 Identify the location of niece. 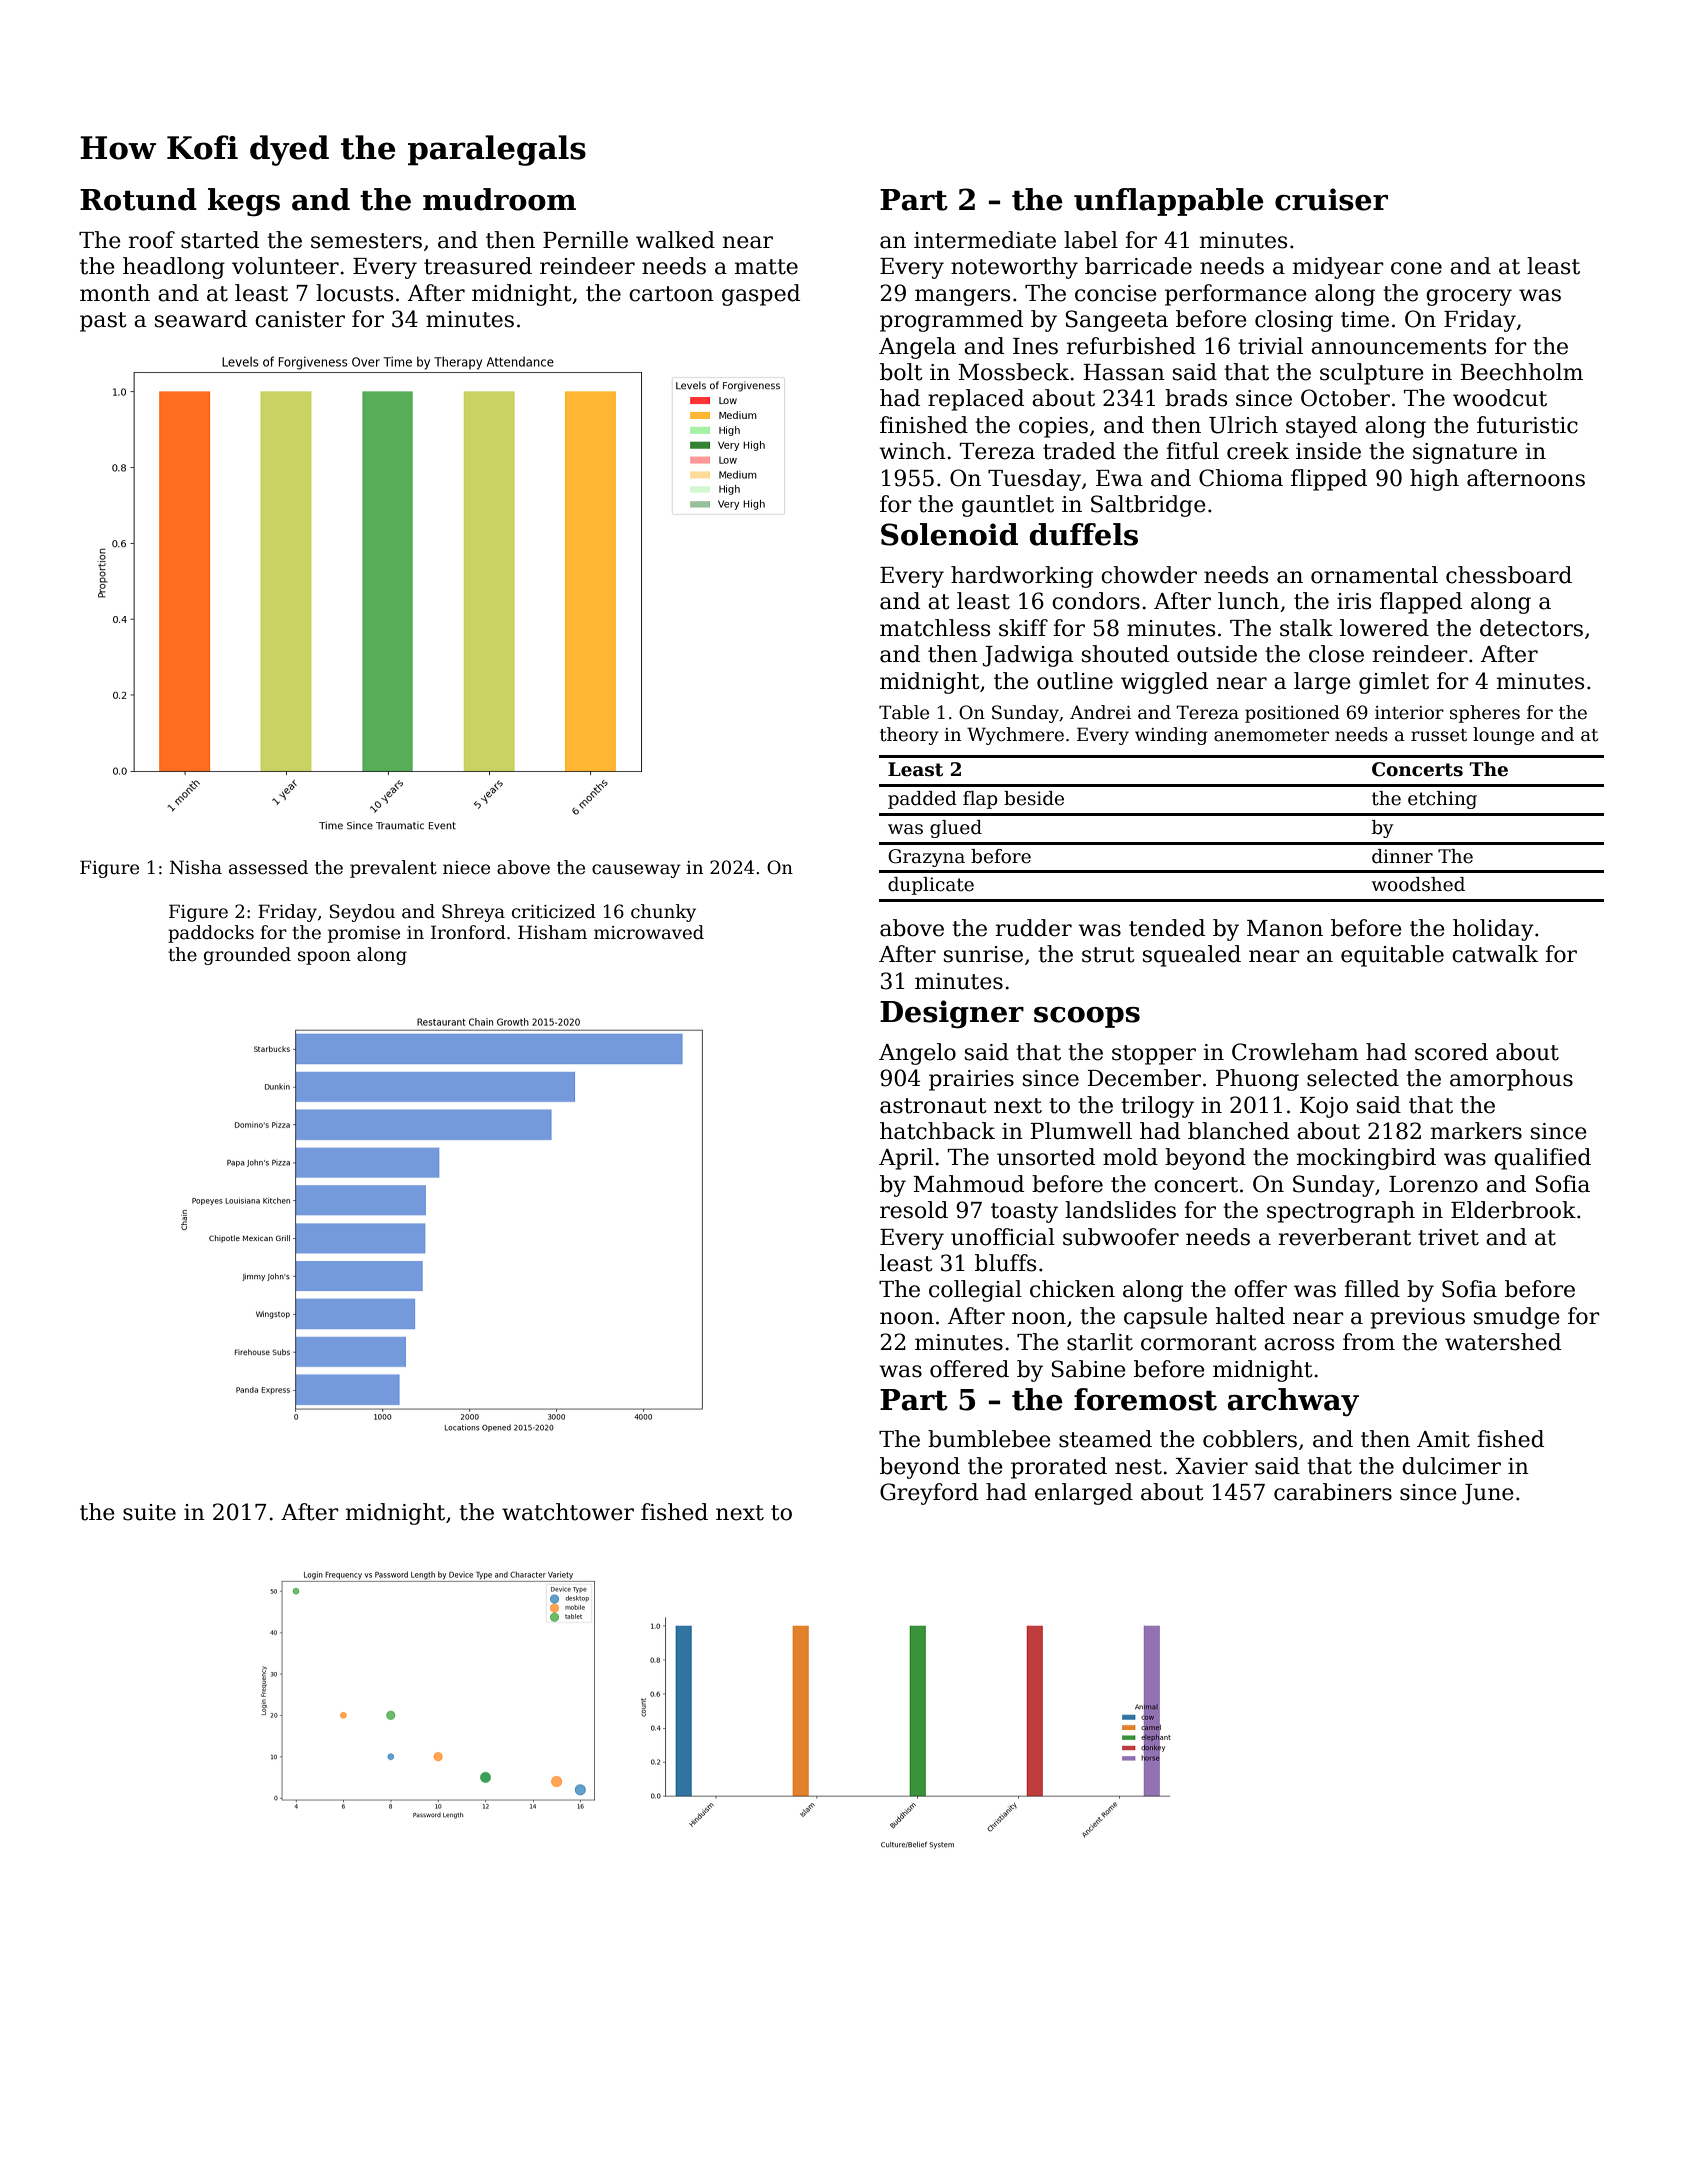
(466, 868).
